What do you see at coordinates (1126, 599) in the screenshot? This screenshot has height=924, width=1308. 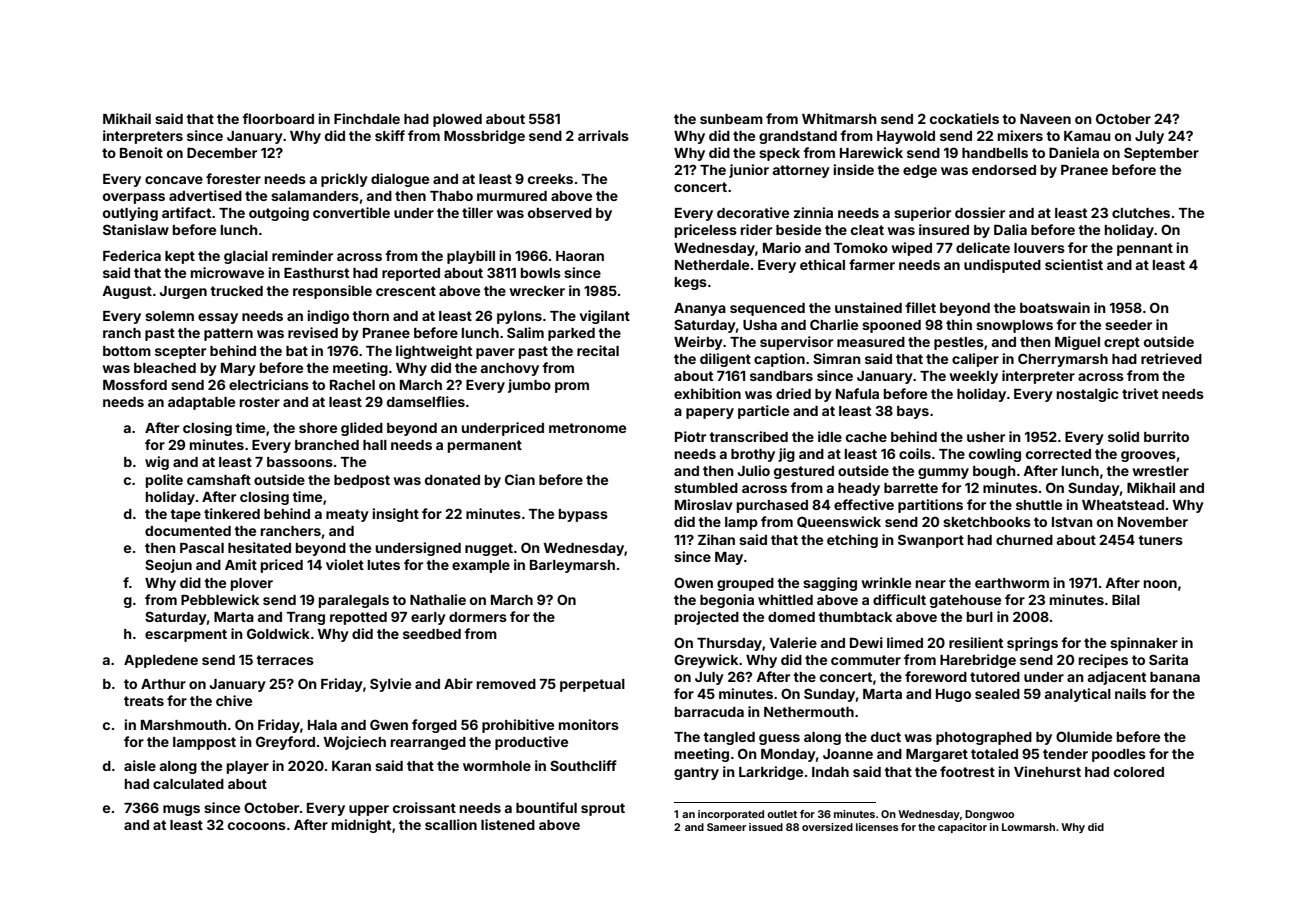 I see `Bilal` at bounding box center [1126, 599].
